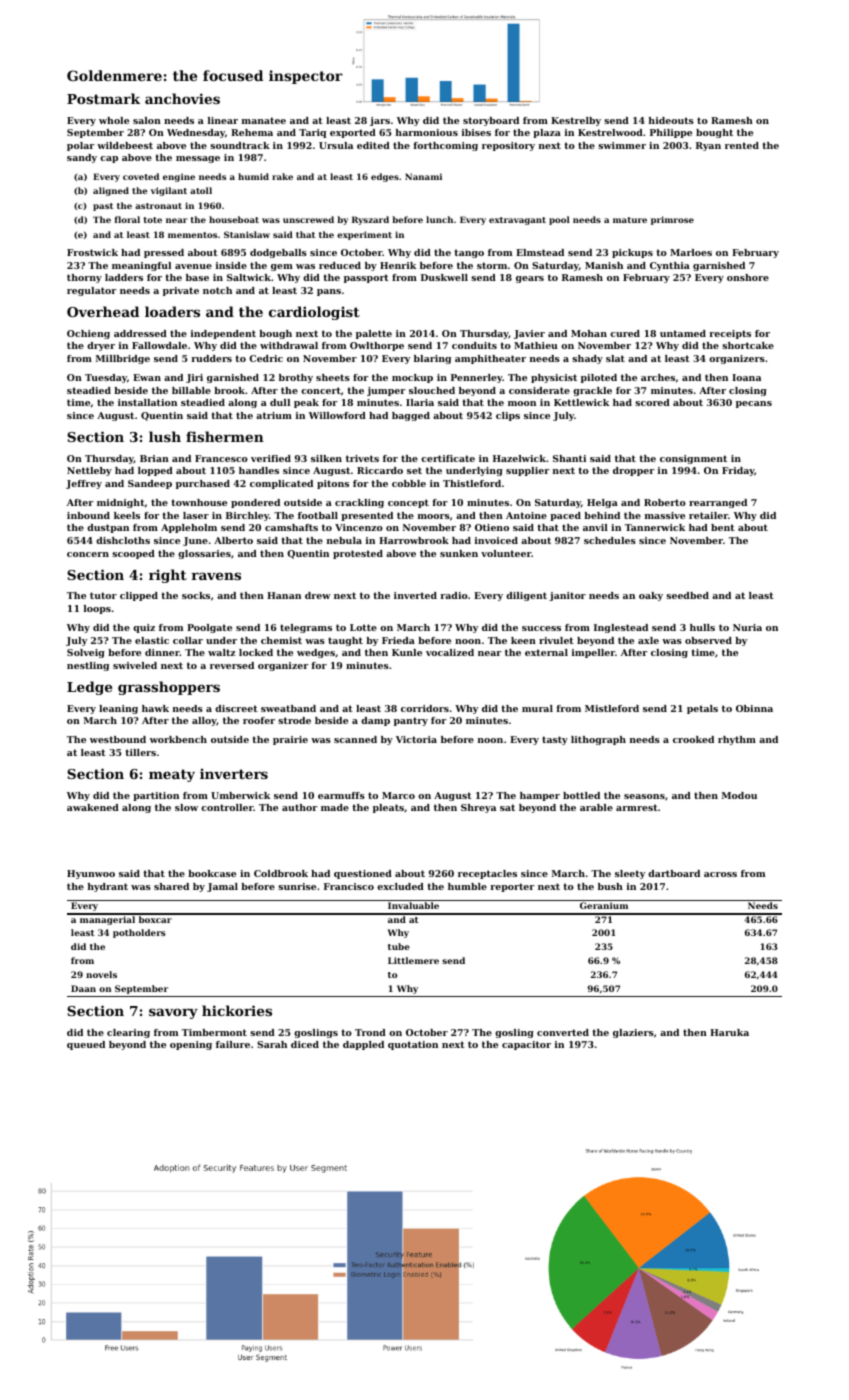 The image size is (849, 1400). What do you see at coordinates (742, 145) in the screenshot?
I see `rented` at bounding box center [742, 145].
